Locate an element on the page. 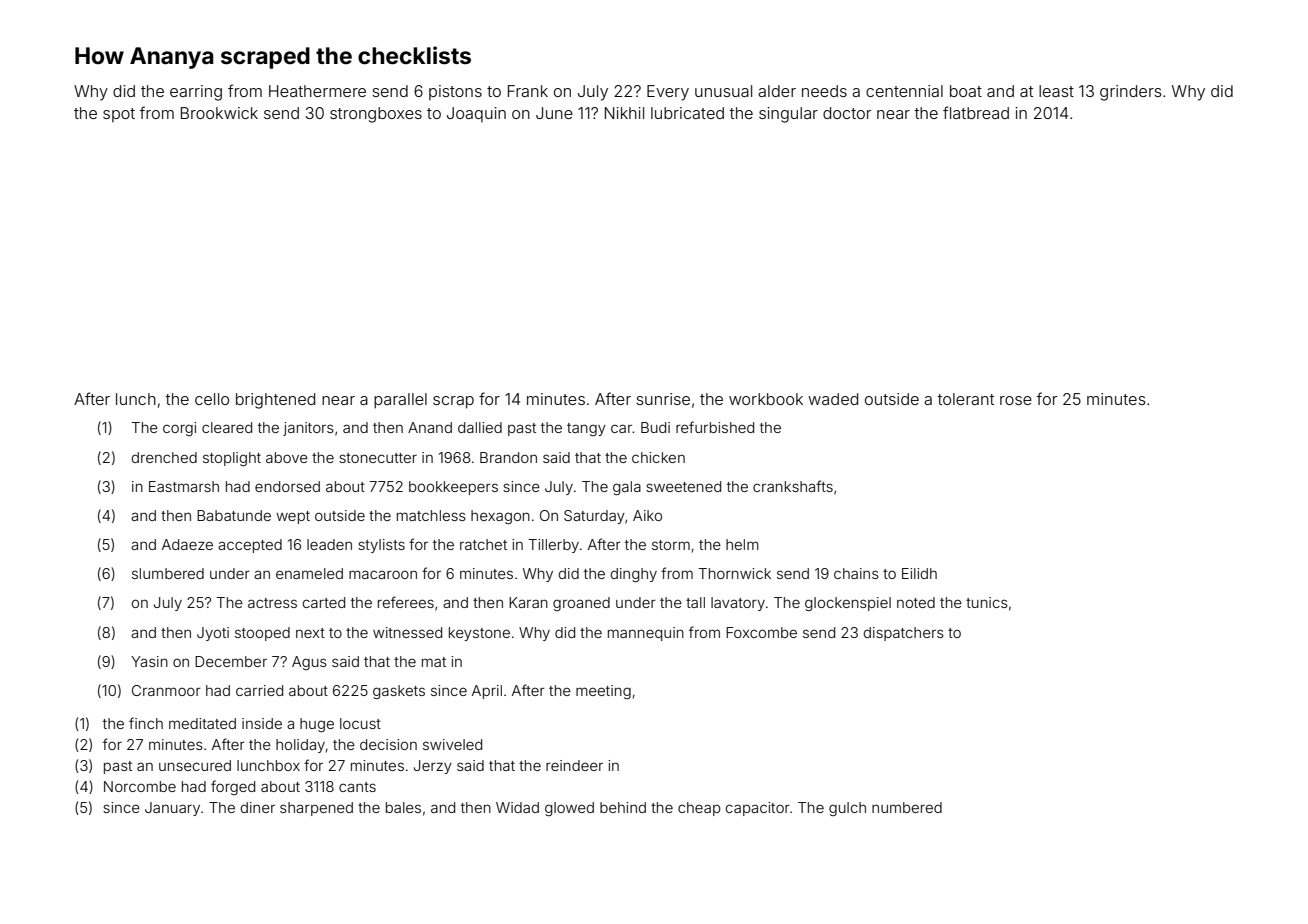 Image resolution: width=1308 pixels, height=924 pixels. tall is located at coordinates (695, 602).
